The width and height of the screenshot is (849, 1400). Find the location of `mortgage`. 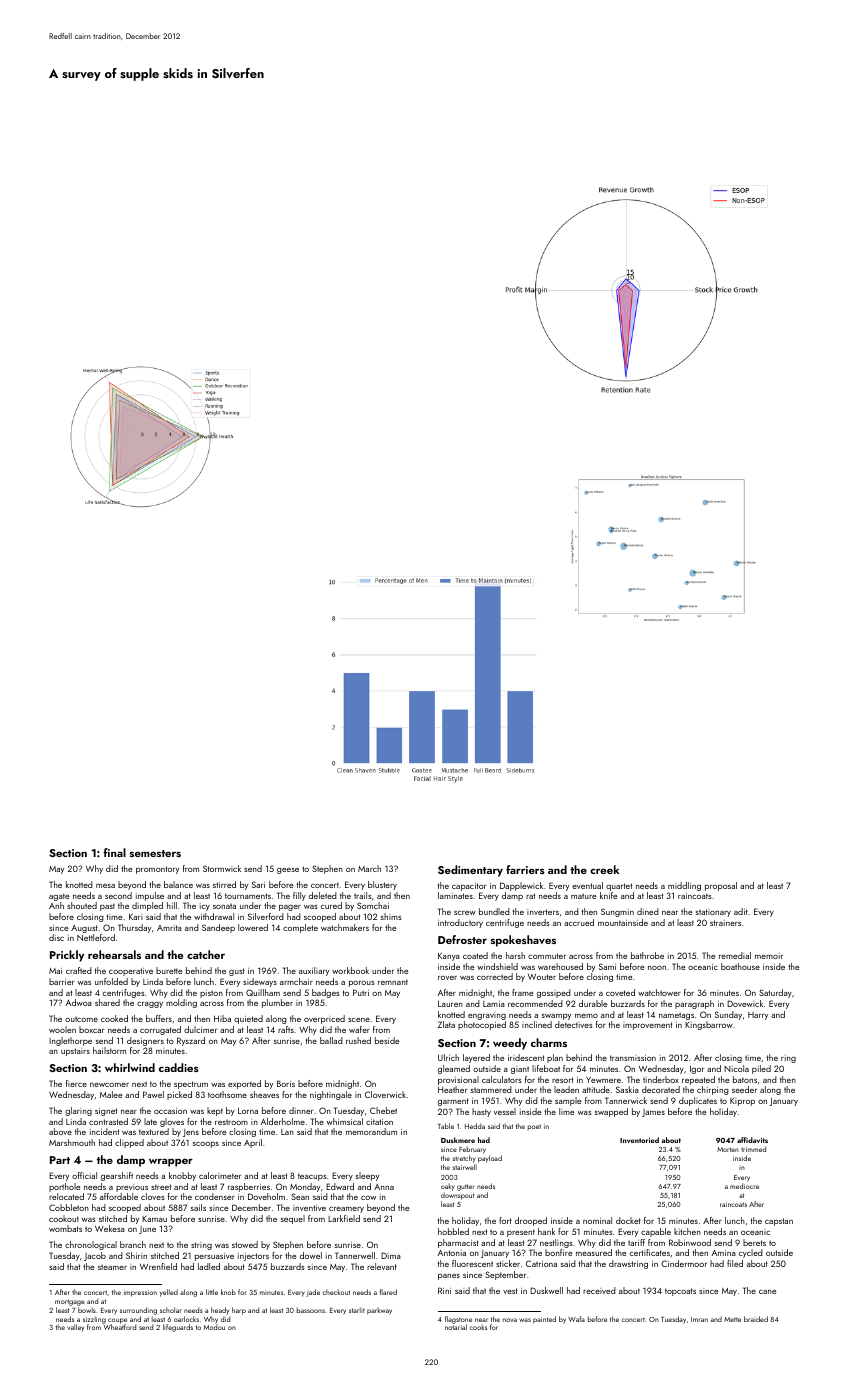

mortgage is located at coordinates (70, 1302).
